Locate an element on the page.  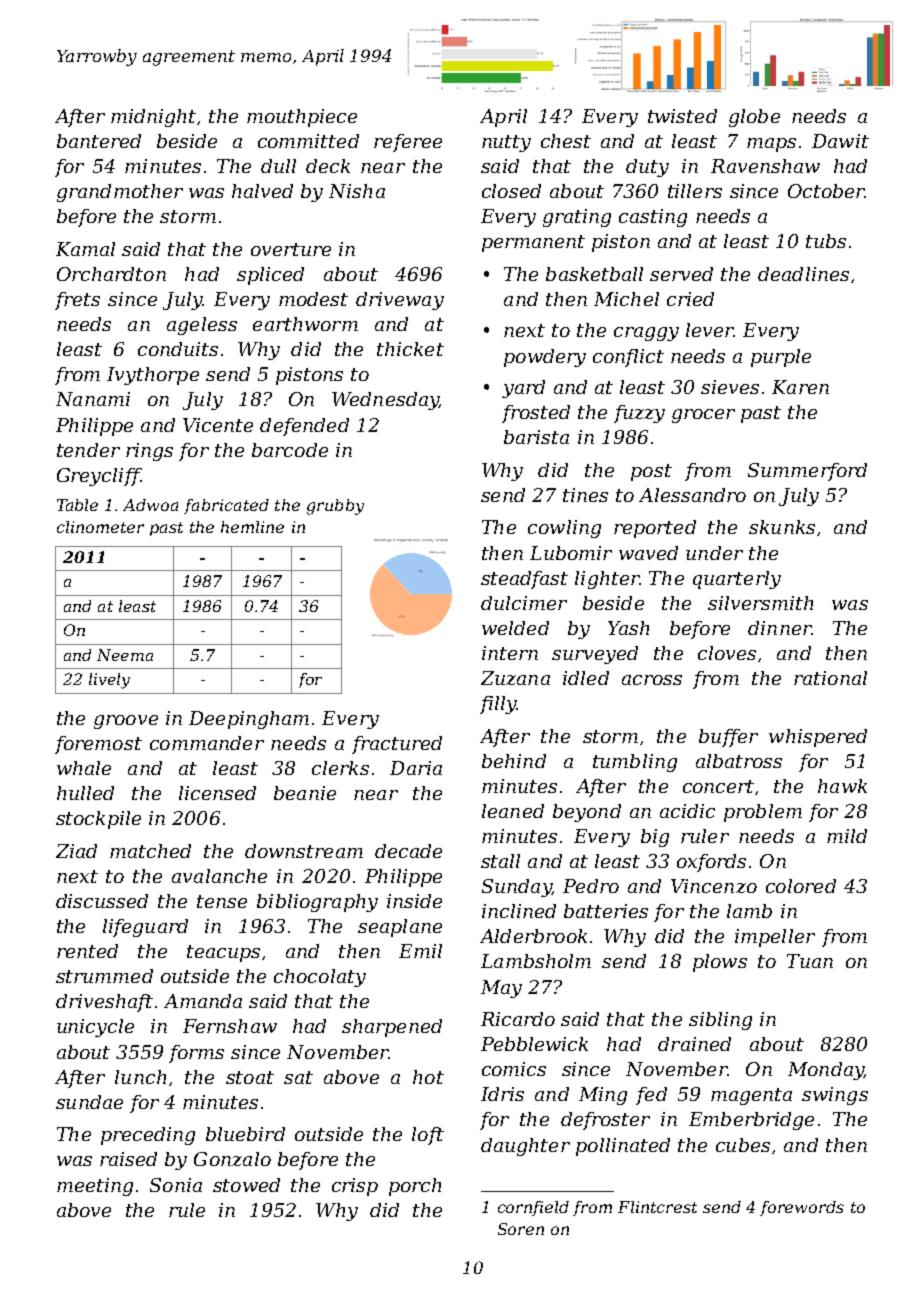
sieves is located at coordinates (730, 387).
